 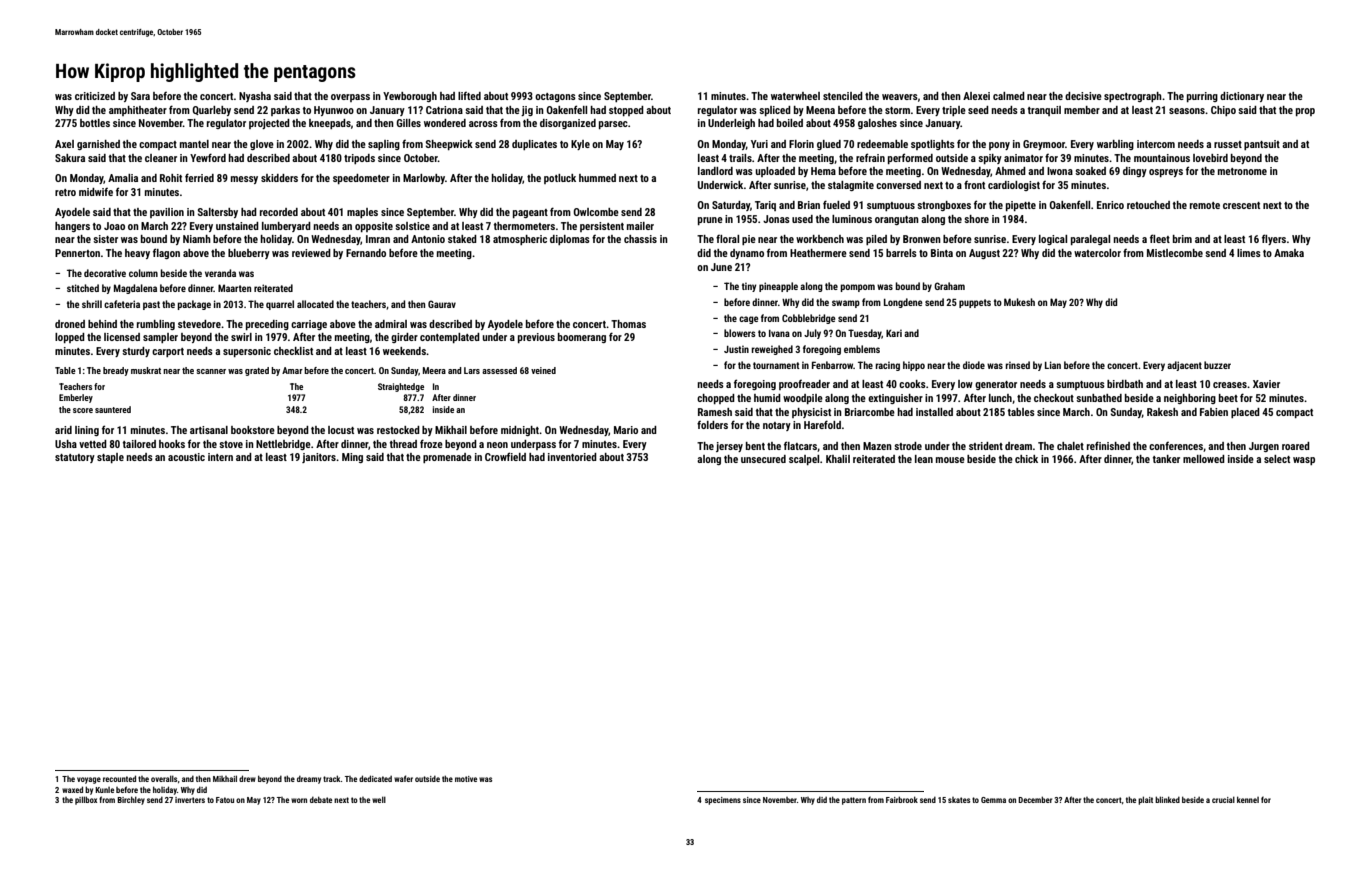 I want to click on Thomas, so click(x=628, y=324).
